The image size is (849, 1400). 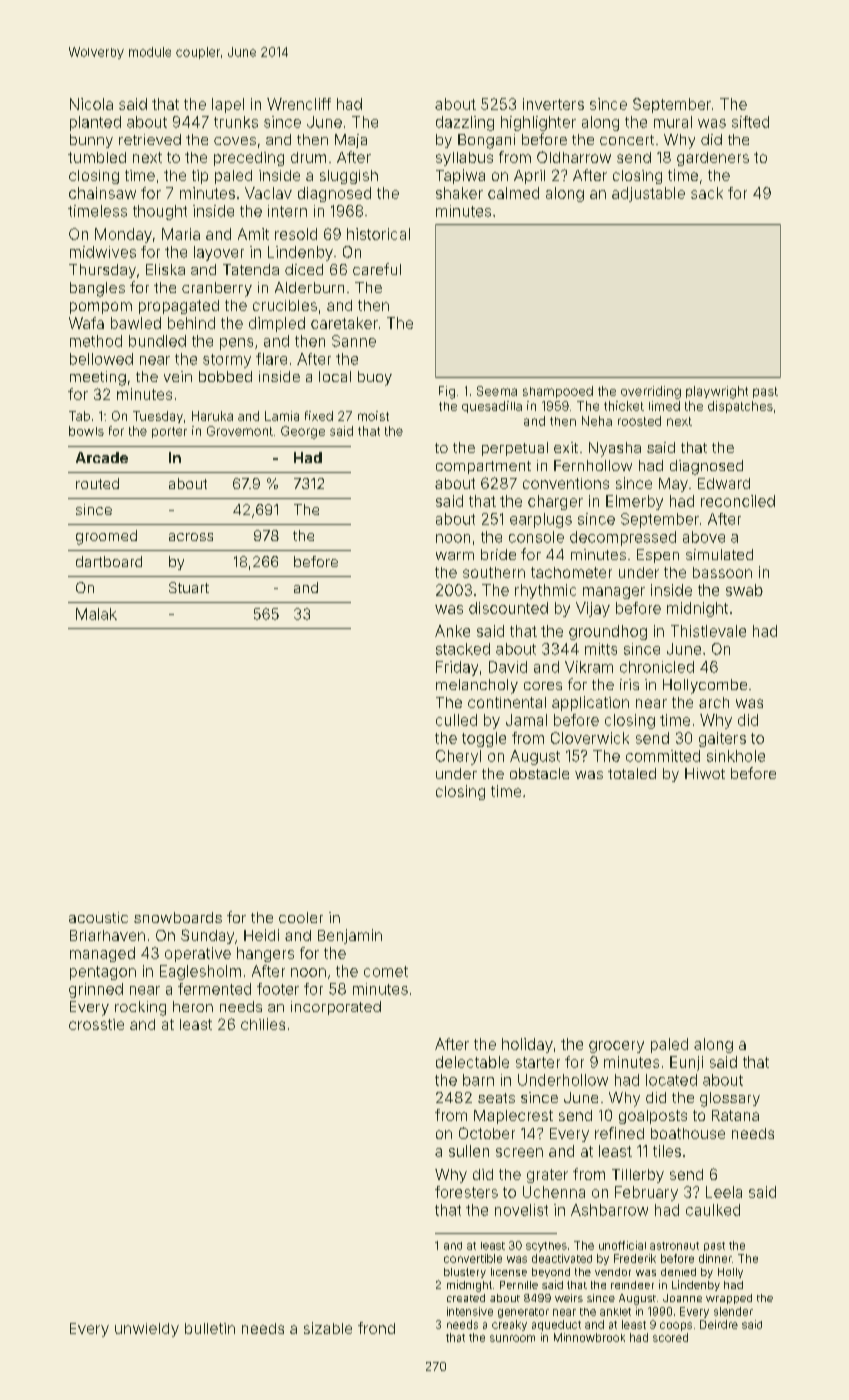 I want to click on dazzling, so click(x=465, y=123).
